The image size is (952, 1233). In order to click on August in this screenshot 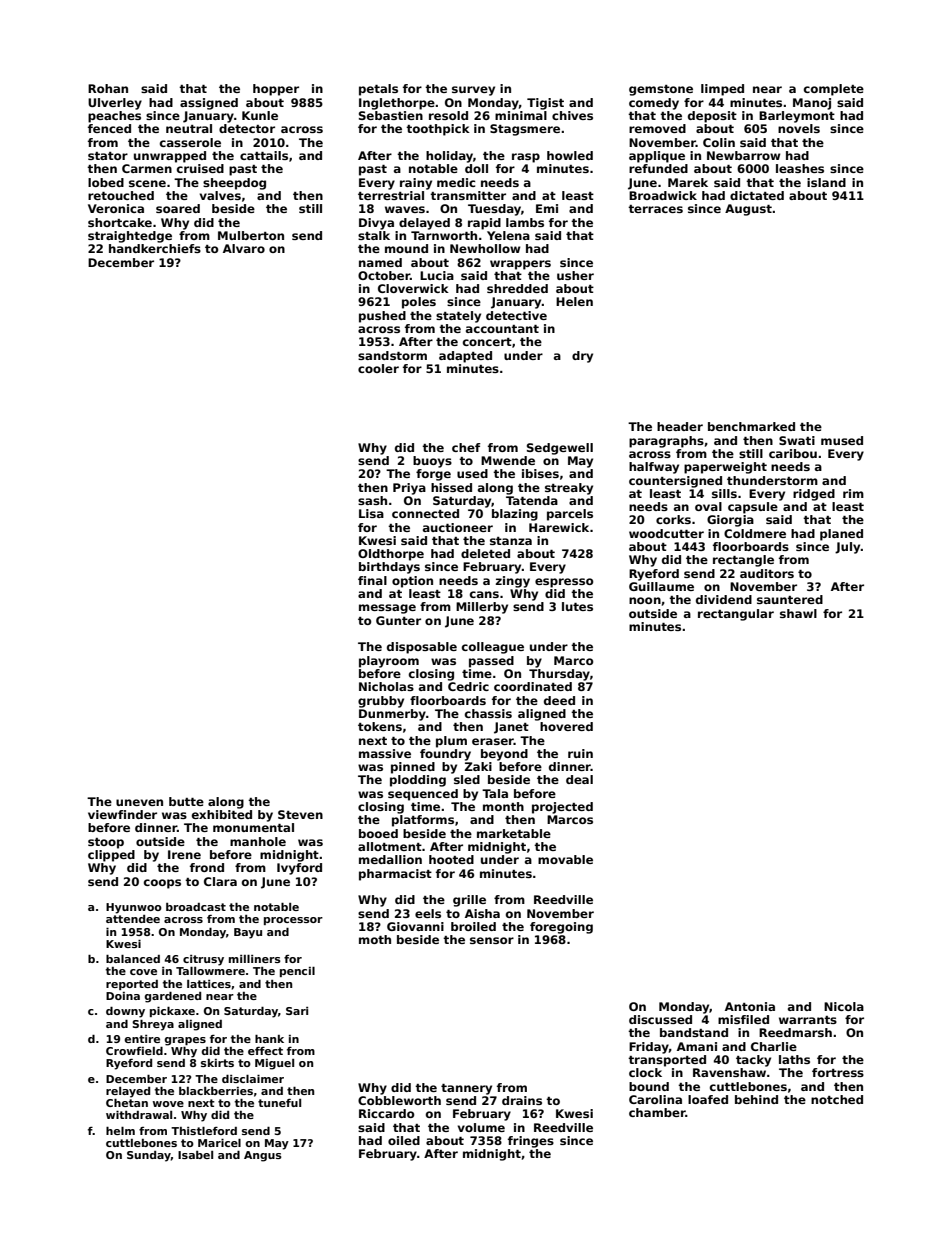, I will do `click(748, 210)`.
